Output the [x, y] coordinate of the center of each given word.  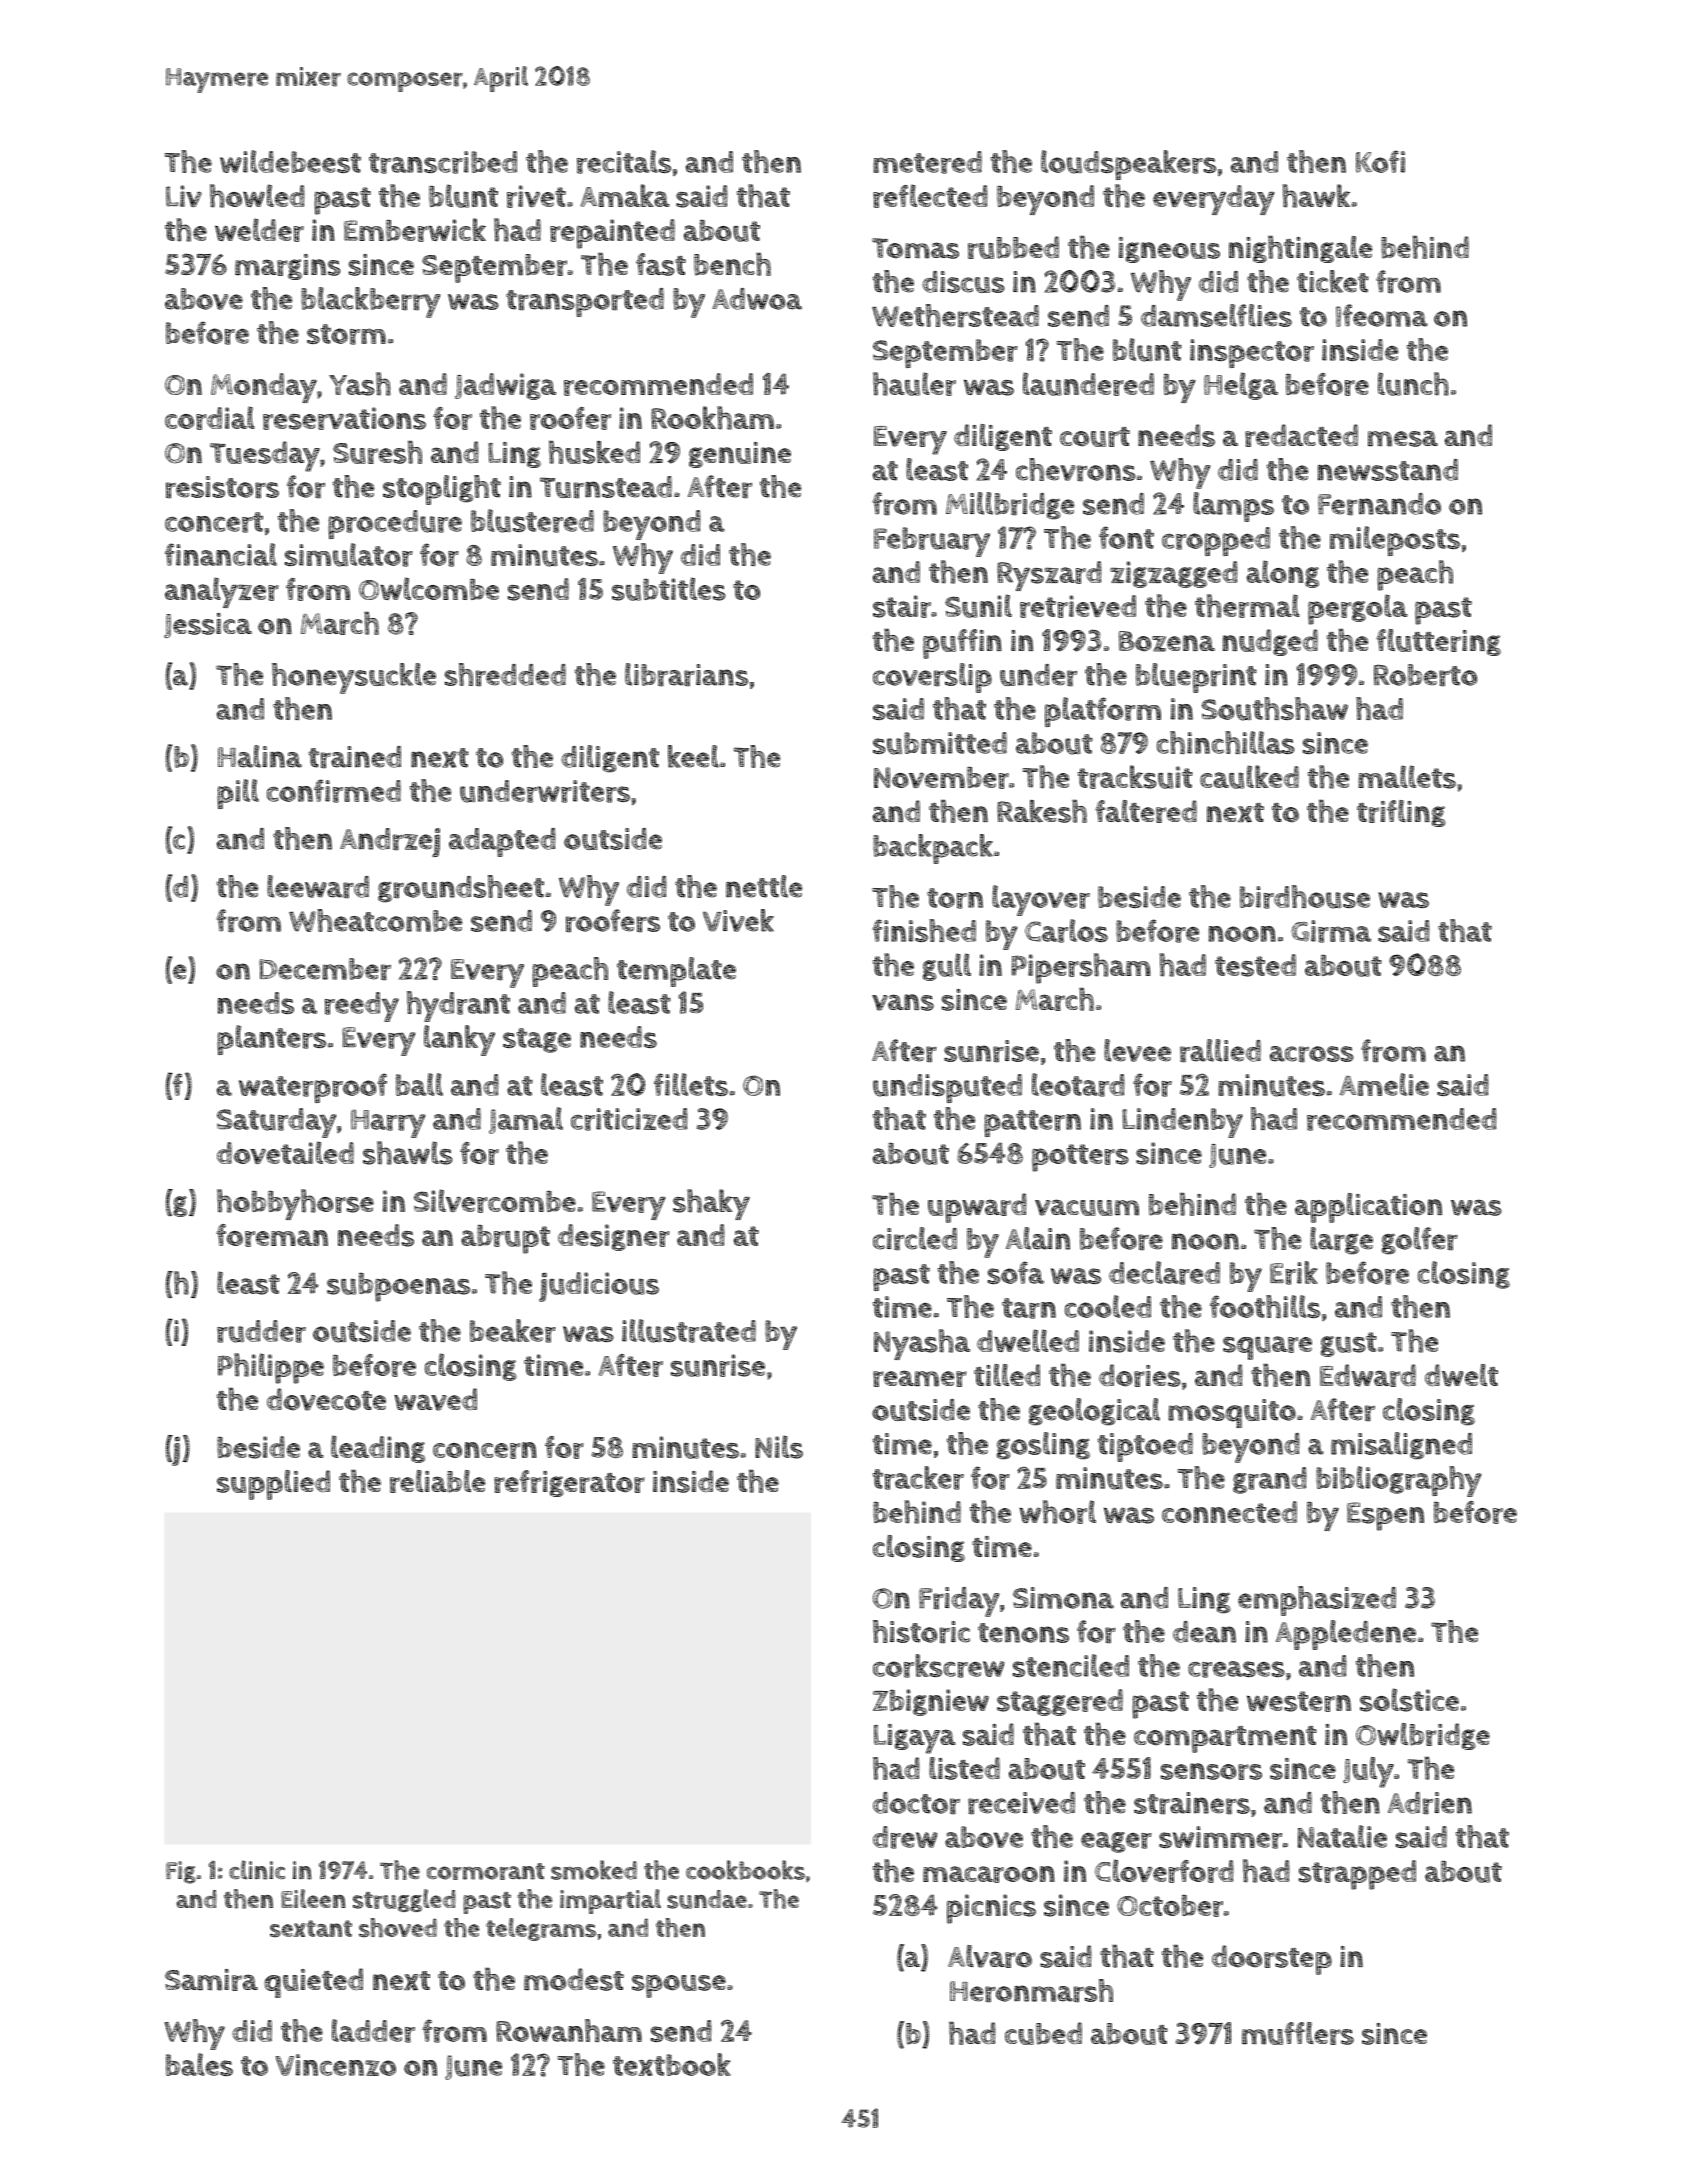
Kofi [1380, 161]
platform [1103, 712]
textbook [672, 2064]
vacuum [1087, 1207]
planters [271, 1040]
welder [259, 230]
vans [903, 1002]
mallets [1407, 777]
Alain [1038, 1238]
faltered [1146, 811]
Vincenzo [336, 2065]
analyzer [222, 592]
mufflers [1298, 2033]
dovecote [326, 1399]
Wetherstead [955, 315]
